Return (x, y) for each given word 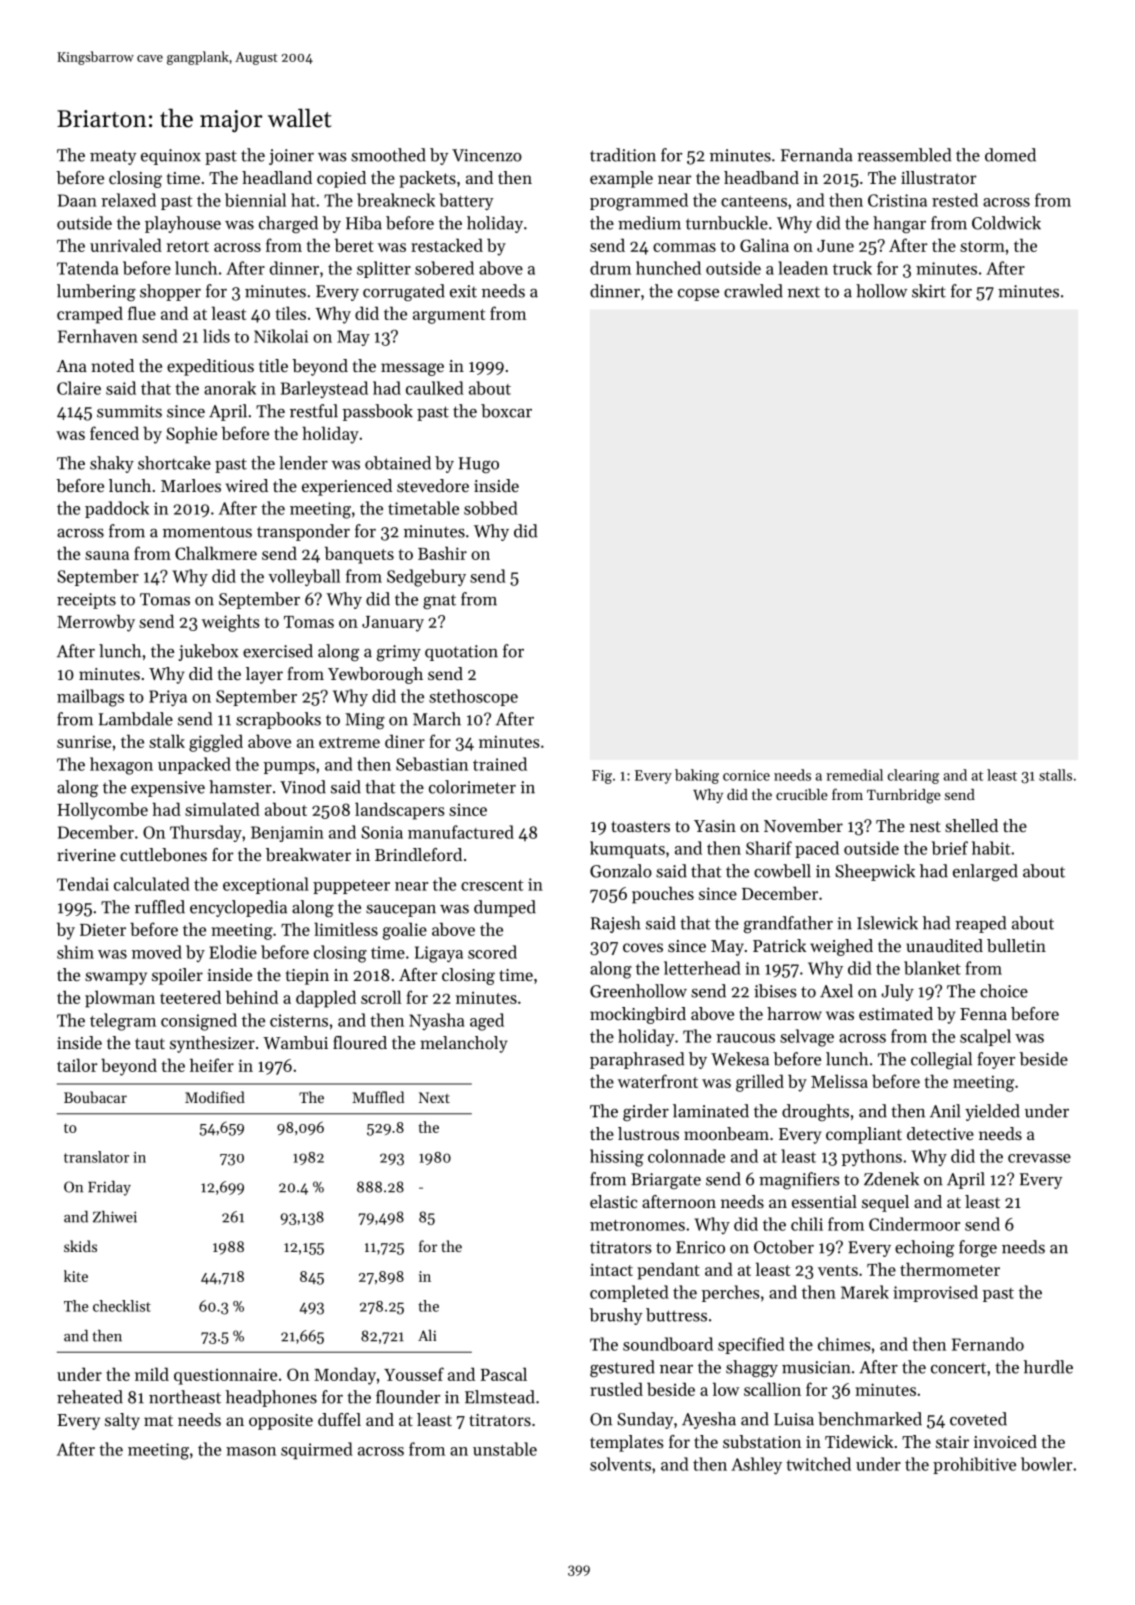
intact (611, 1269)
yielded (992, 1112)
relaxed (128, 200)
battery (466, 201)
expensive (168, 789)
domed (1010, 155)
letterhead (702, 968)
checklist (122, 1306)
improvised (935, 1293)
